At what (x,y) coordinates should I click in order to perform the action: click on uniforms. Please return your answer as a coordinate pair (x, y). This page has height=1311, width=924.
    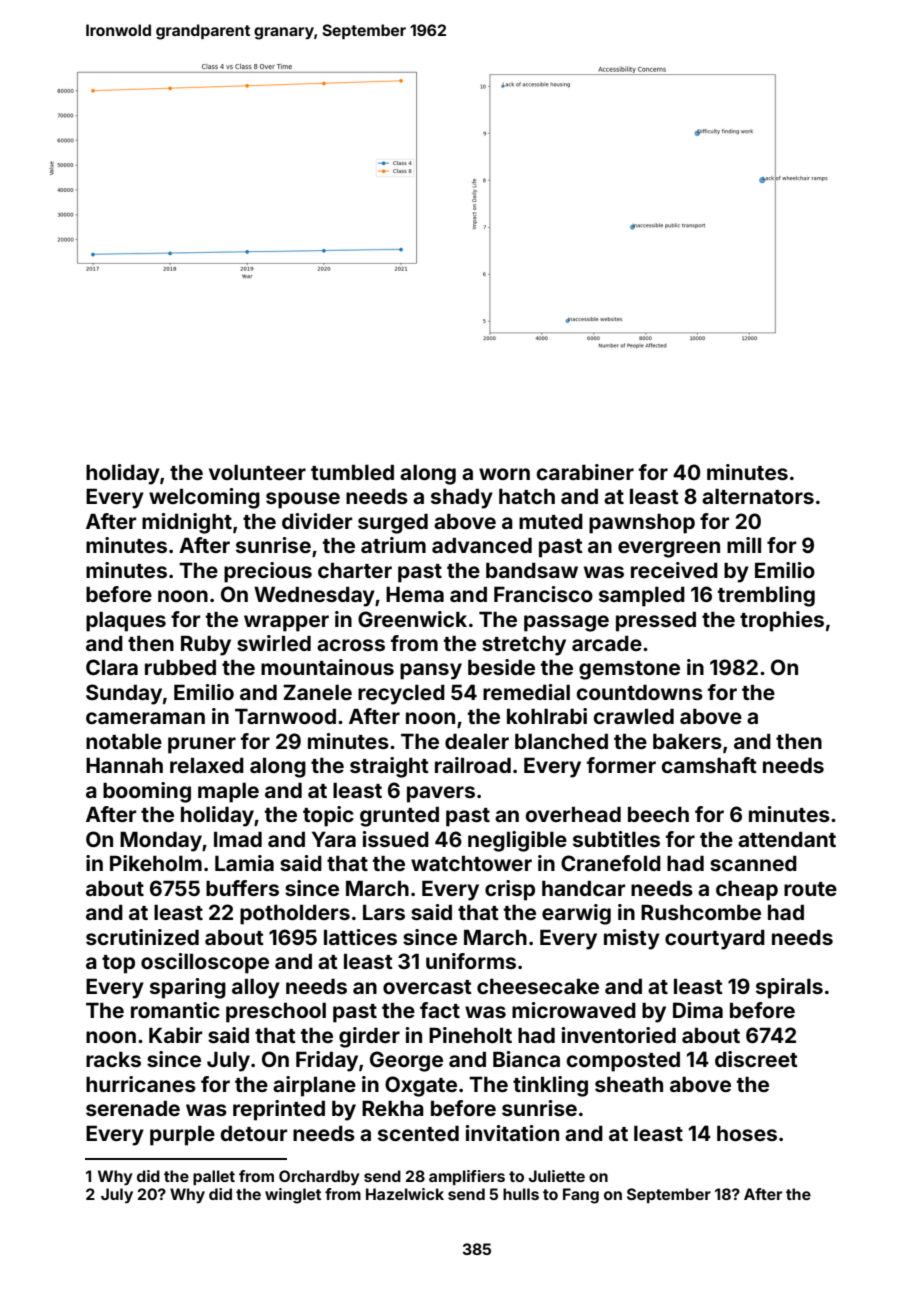
    Looking at the image, I should click on (471, 961).
